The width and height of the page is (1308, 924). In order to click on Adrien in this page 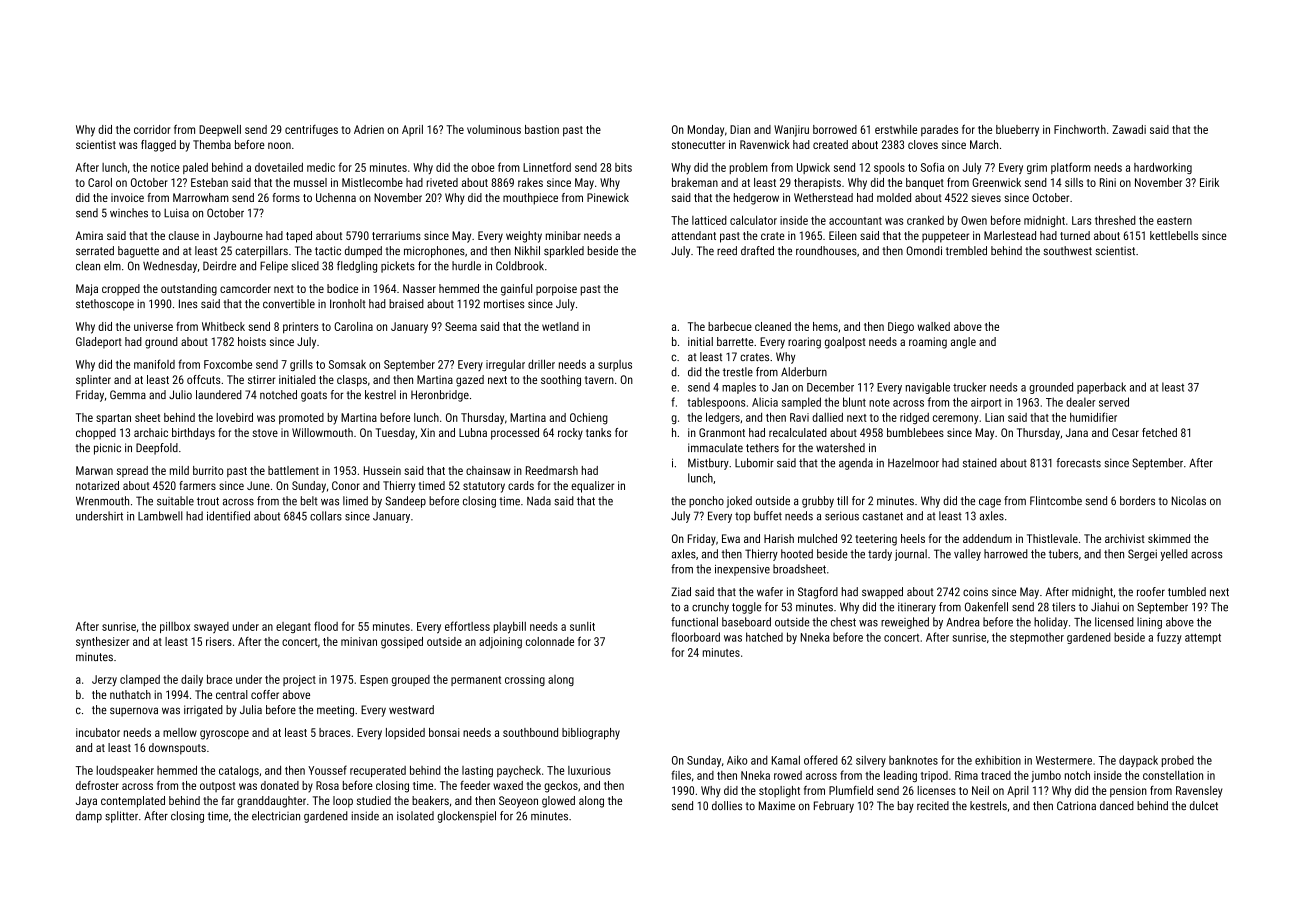, I will do `click(369, 129)`.
